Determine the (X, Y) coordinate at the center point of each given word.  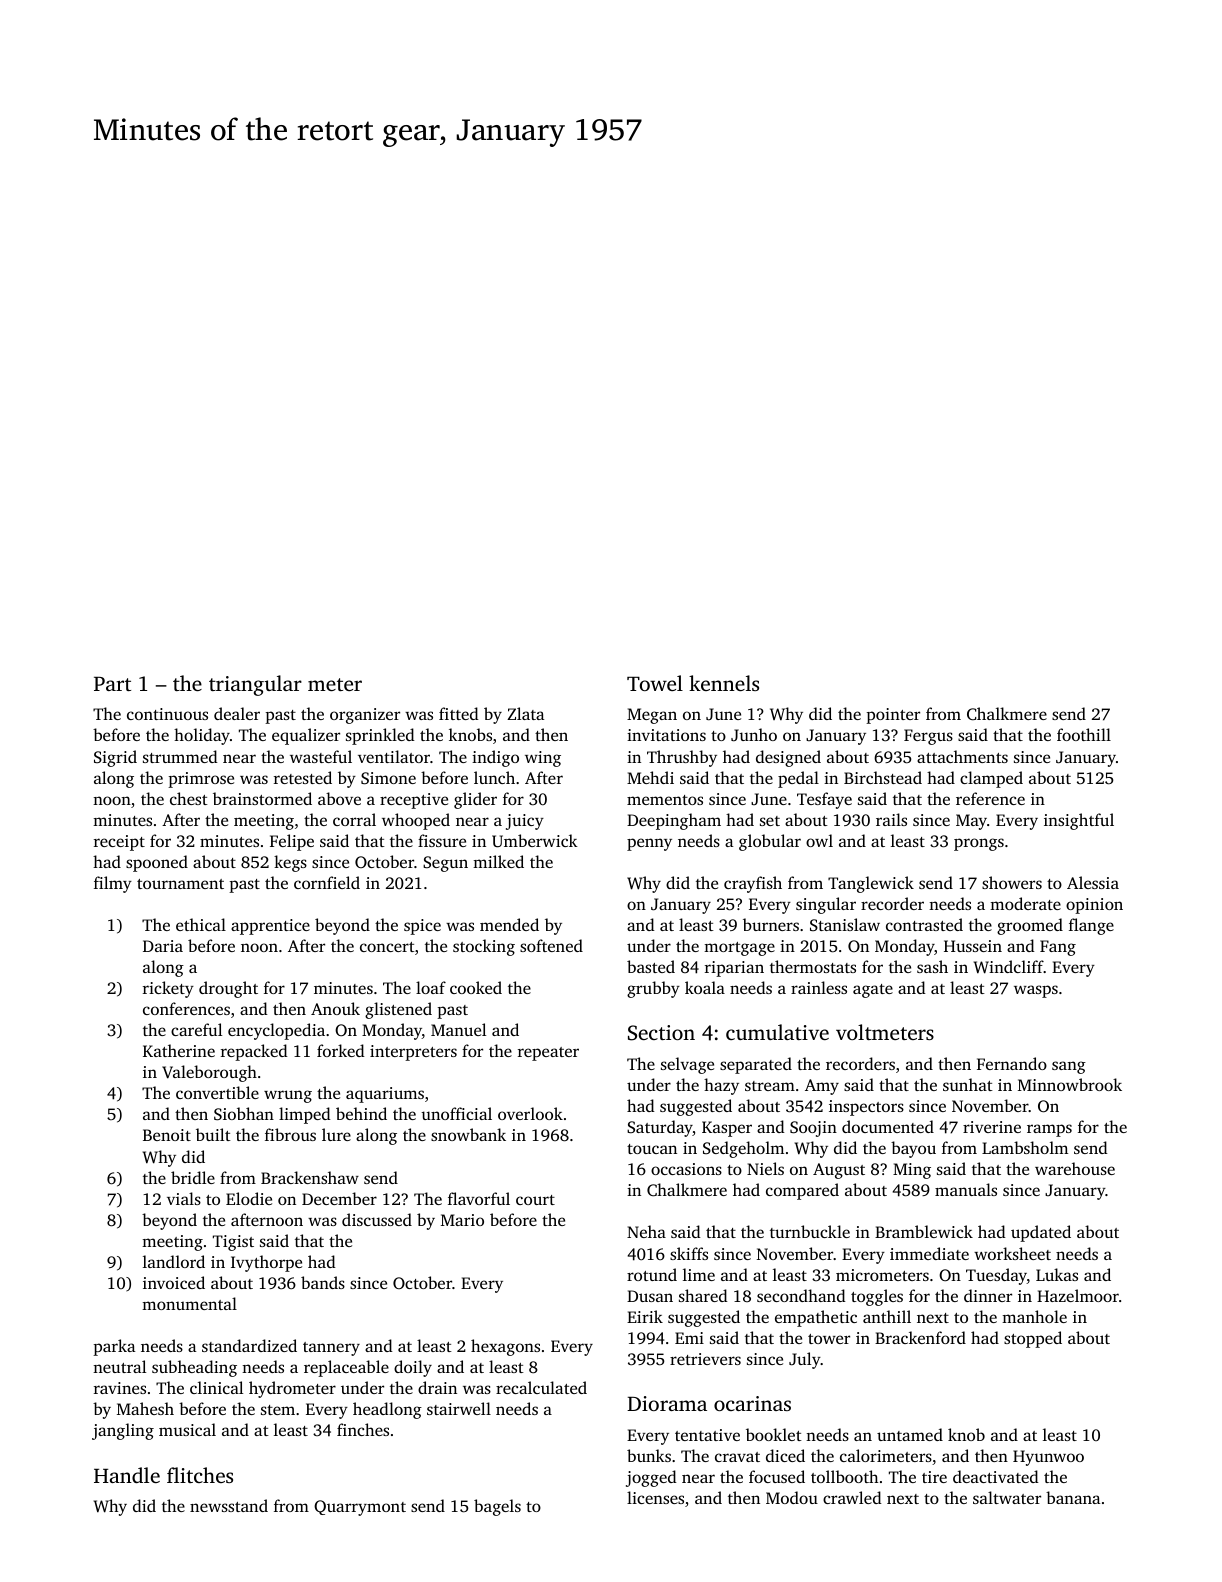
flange (1091, 926)
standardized (249, 1345)
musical (187, 1429)
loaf (431, 987)
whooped (416, 821)
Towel (655, 683)
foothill (1084, 734)
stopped (1033, 1339)
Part (112, 684)
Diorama (667, 1403)
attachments (962, 756)
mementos (665, 800)
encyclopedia (276, 1031)
